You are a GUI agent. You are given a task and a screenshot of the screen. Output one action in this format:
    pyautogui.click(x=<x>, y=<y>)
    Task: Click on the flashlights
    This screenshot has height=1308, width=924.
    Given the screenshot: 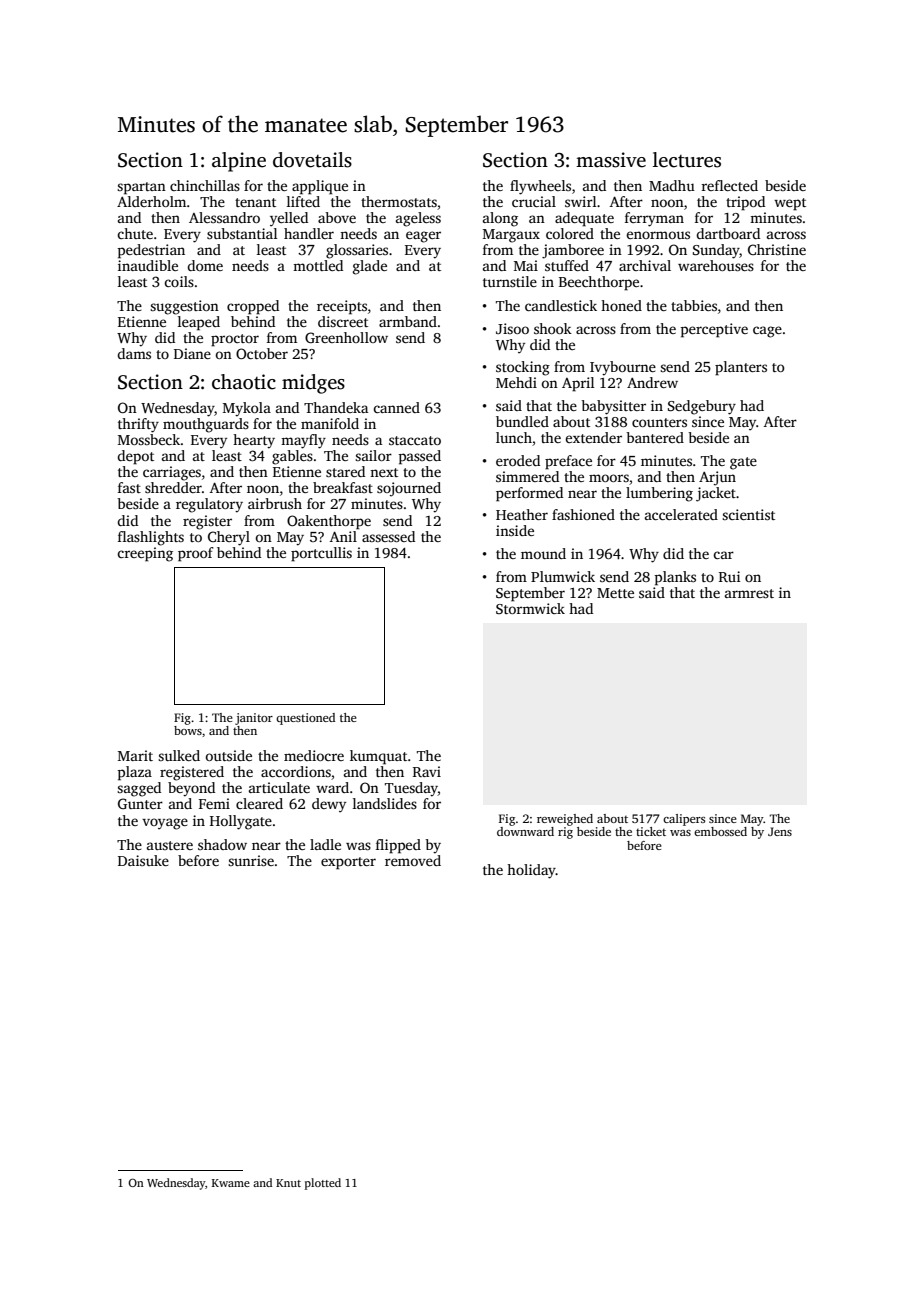 What is the action you would take?
    pyautogui.click(x=151, y=538)
